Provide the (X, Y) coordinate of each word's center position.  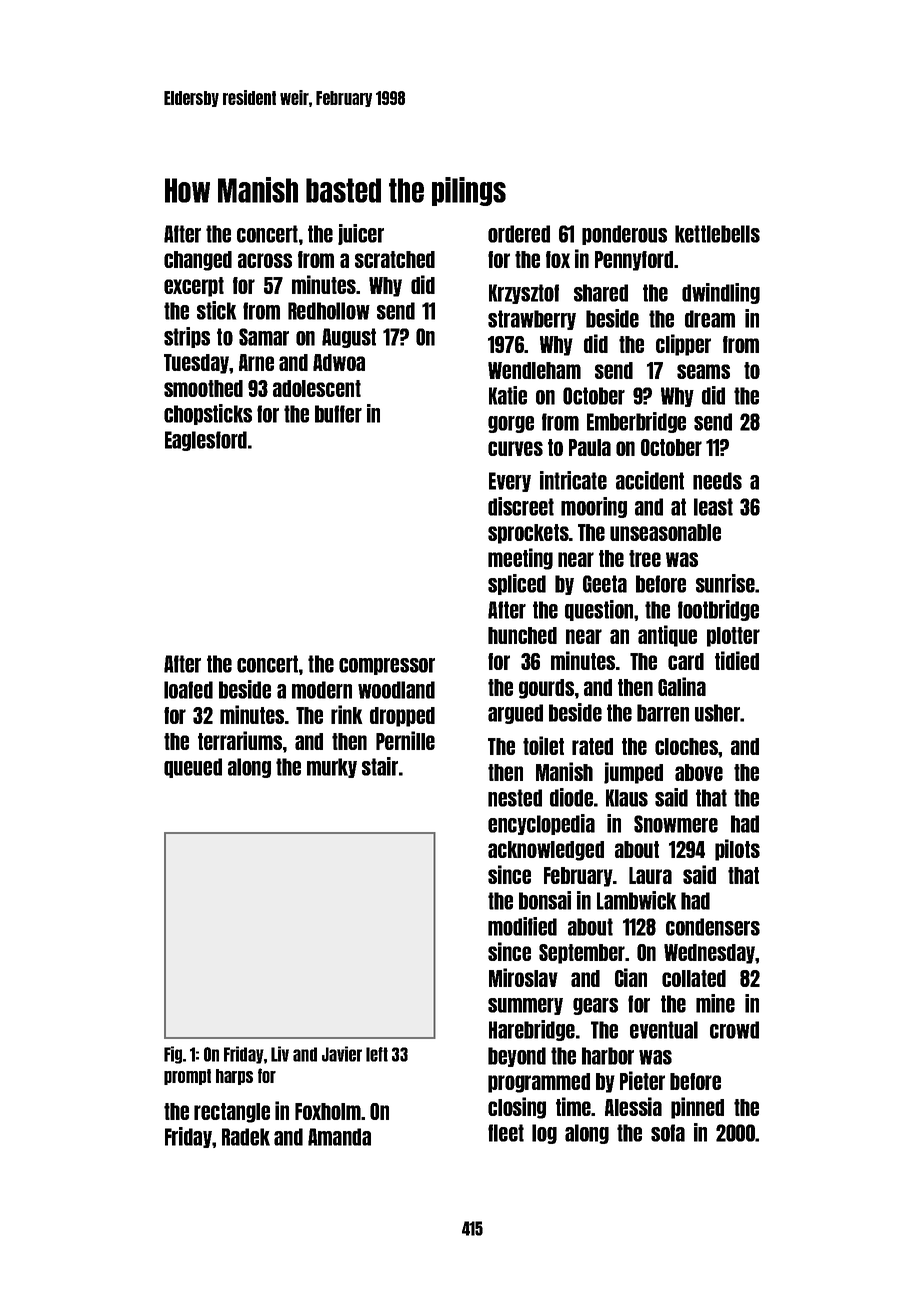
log (544, 1134)
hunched (522, 635)
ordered (519, 234)
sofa (668, 1133)
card (686, 661)
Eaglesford (206, 441)
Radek (246, 1137)
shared (601, 293)
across (265, 260)
